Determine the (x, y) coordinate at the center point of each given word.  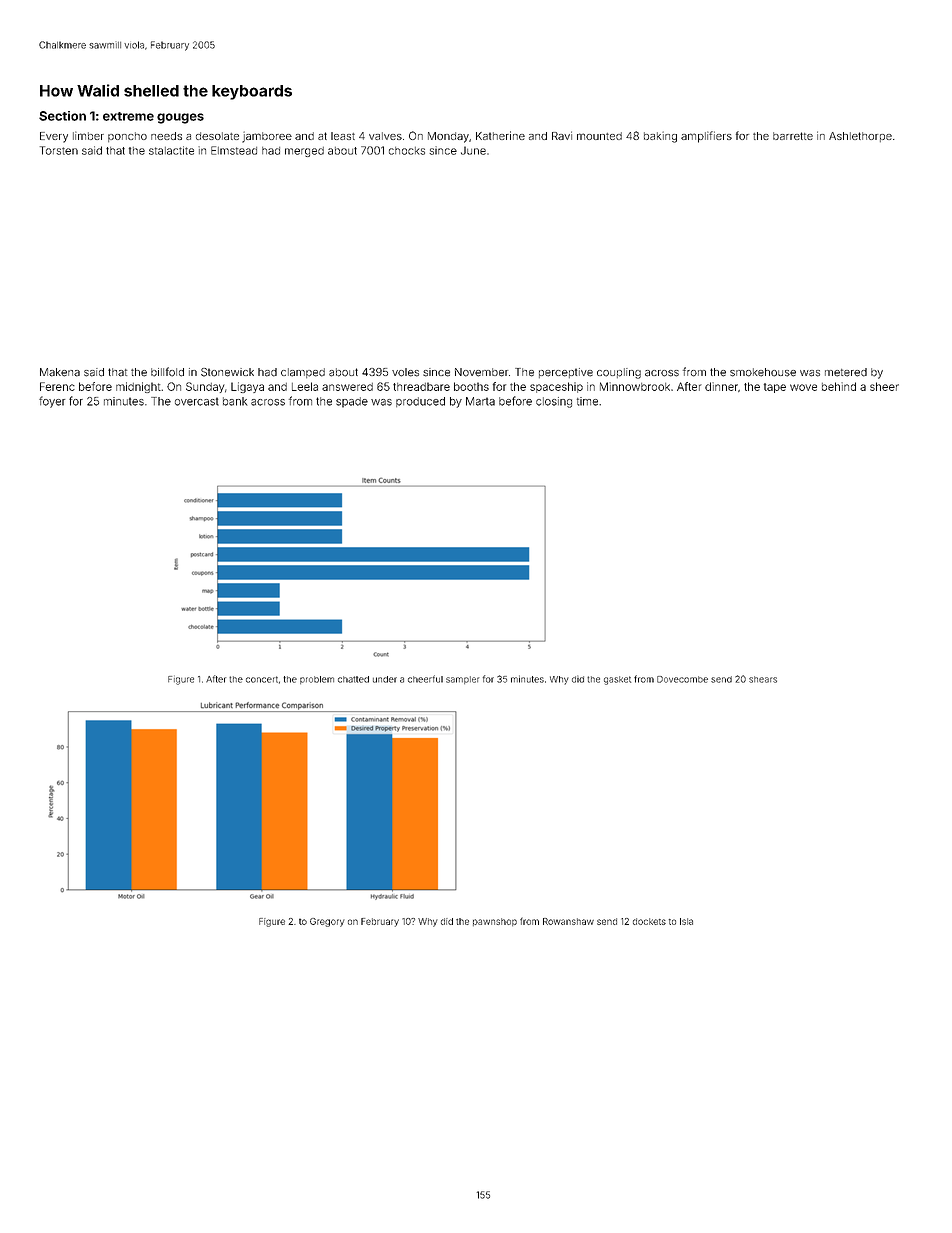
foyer (52, 402)
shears (763, 679)
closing (554, 402)
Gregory (327, 922)
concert (262, 679)
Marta (480, 401)
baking (660, 137)
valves (385, 136)
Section (62, 116)
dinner (721, 386)
